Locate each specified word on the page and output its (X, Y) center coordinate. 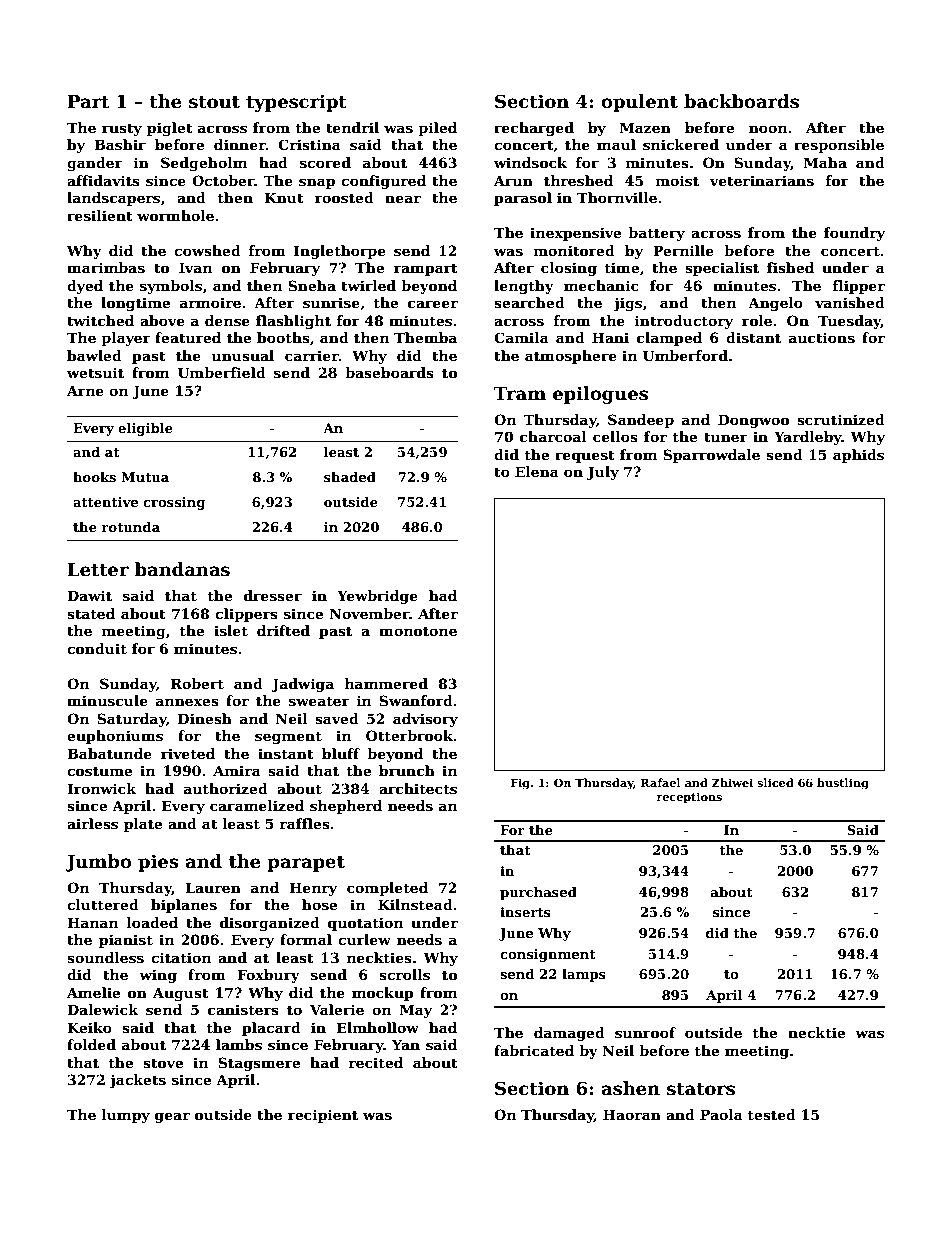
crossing (174, 503)
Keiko (89, 1027)
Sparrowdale (711, 456)
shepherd (346, 807)
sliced (775, 782)
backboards (741, 101)
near (403, 199)
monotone (418, 631)
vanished (850, 302)
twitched (100, 320)
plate (143, 825)
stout (214, 102)
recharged (534, 129)
